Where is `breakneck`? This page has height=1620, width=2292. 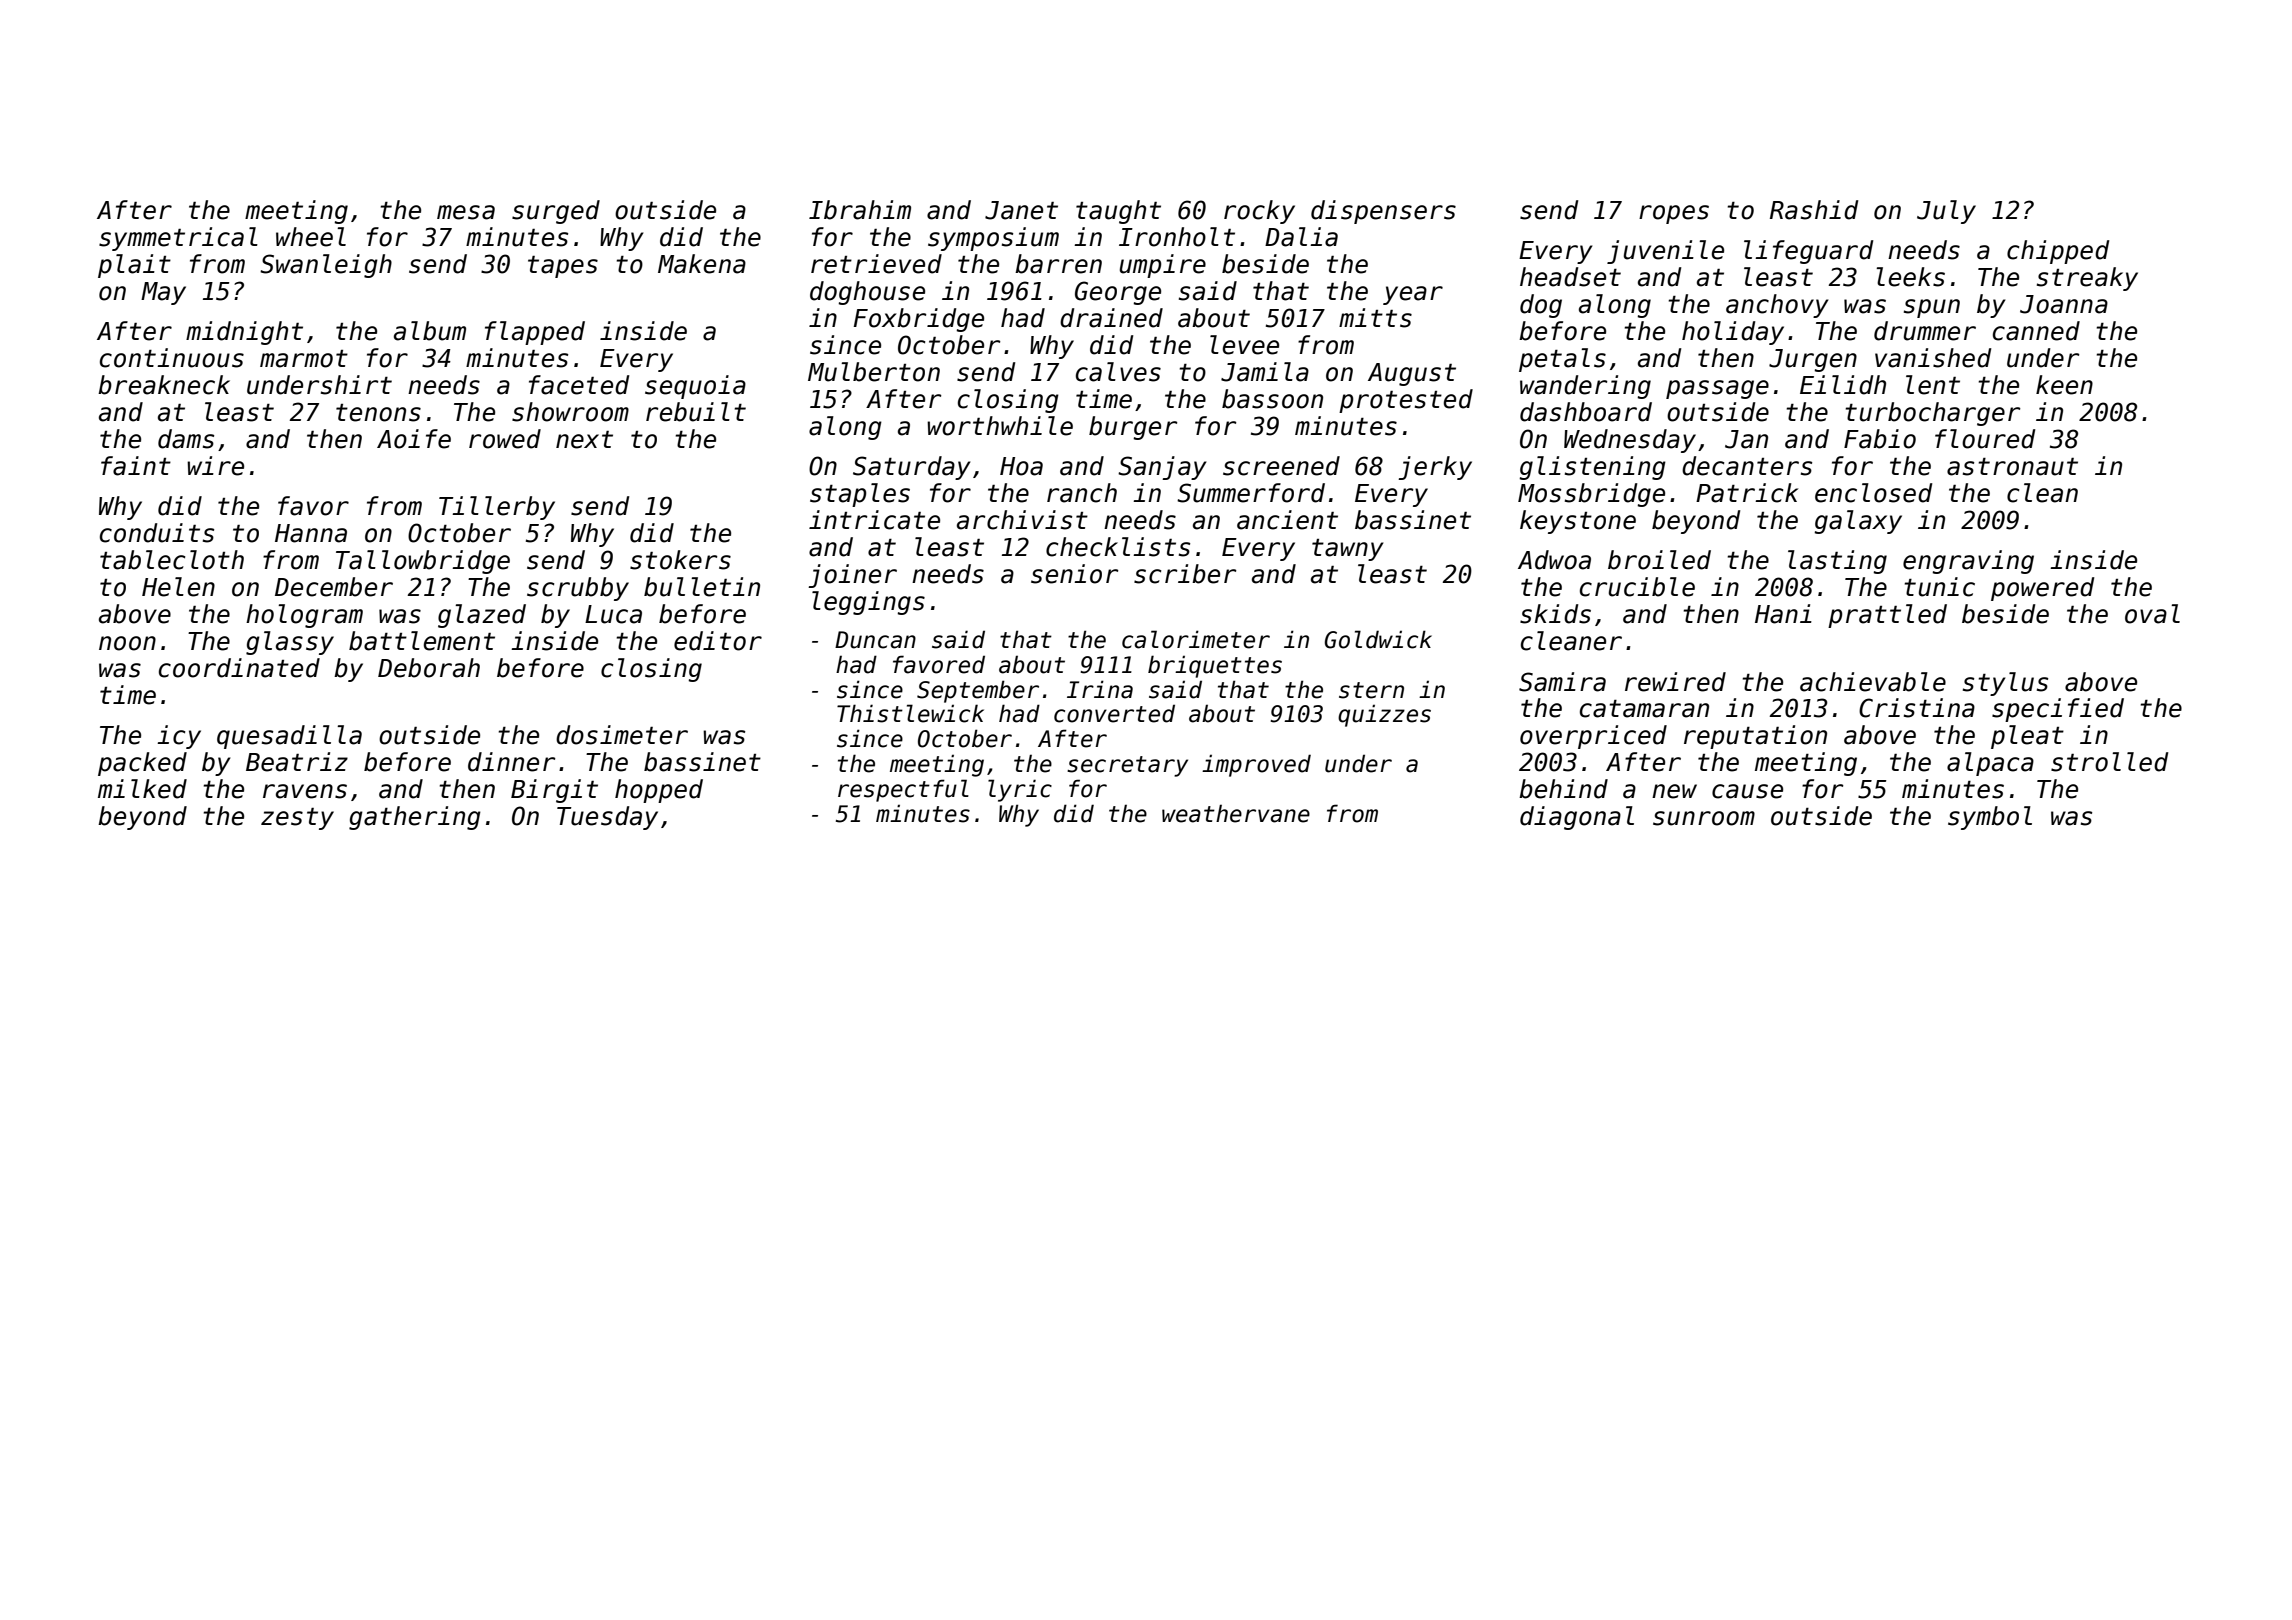 breakneck is located at coordinates (164, 385).
